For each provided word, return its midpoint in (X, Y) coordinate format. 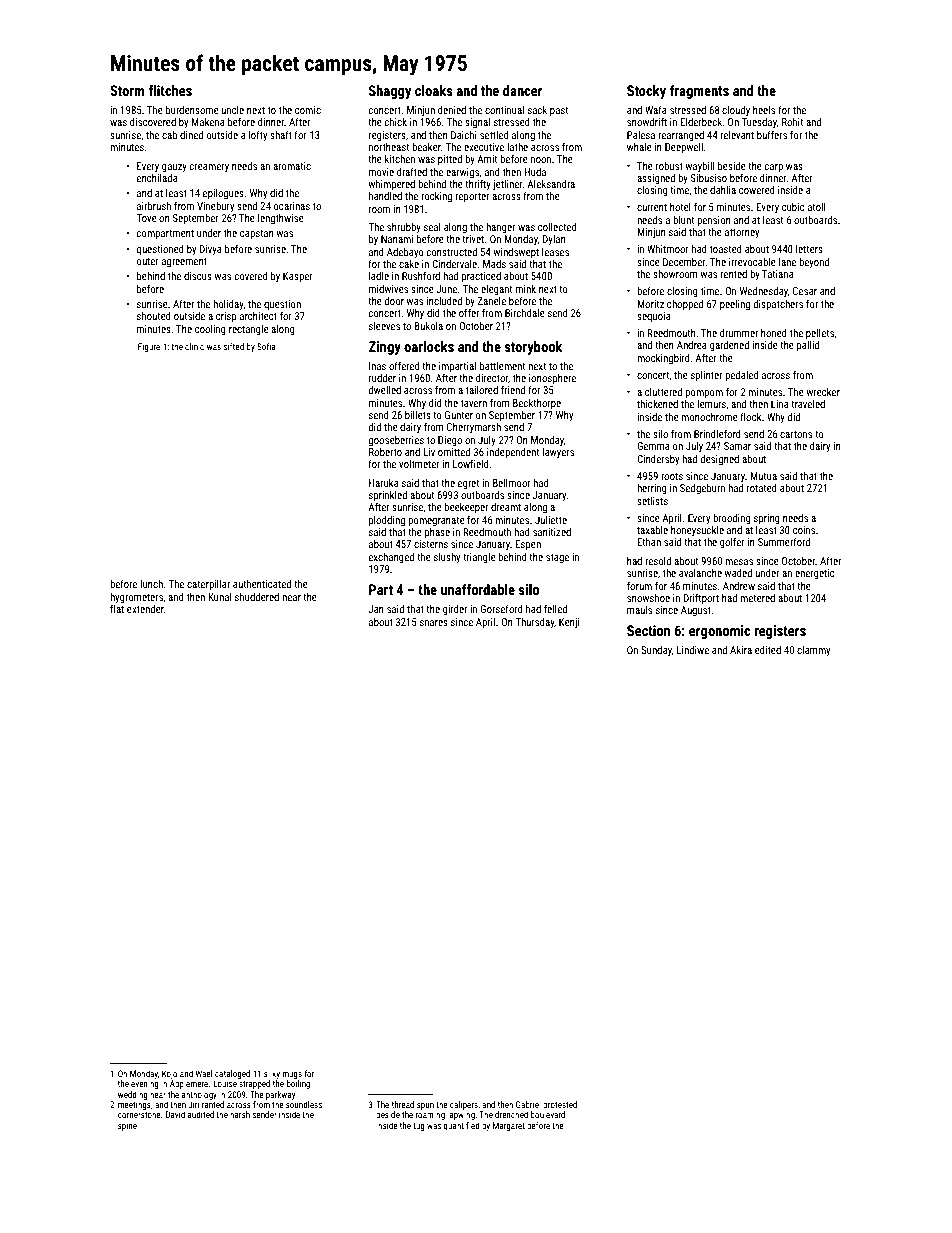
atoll (816, 207)
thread (403, 1104)
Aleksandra (551, 184)
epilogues (223, 194)
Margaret (509, 1126)
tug (419, 1127)
